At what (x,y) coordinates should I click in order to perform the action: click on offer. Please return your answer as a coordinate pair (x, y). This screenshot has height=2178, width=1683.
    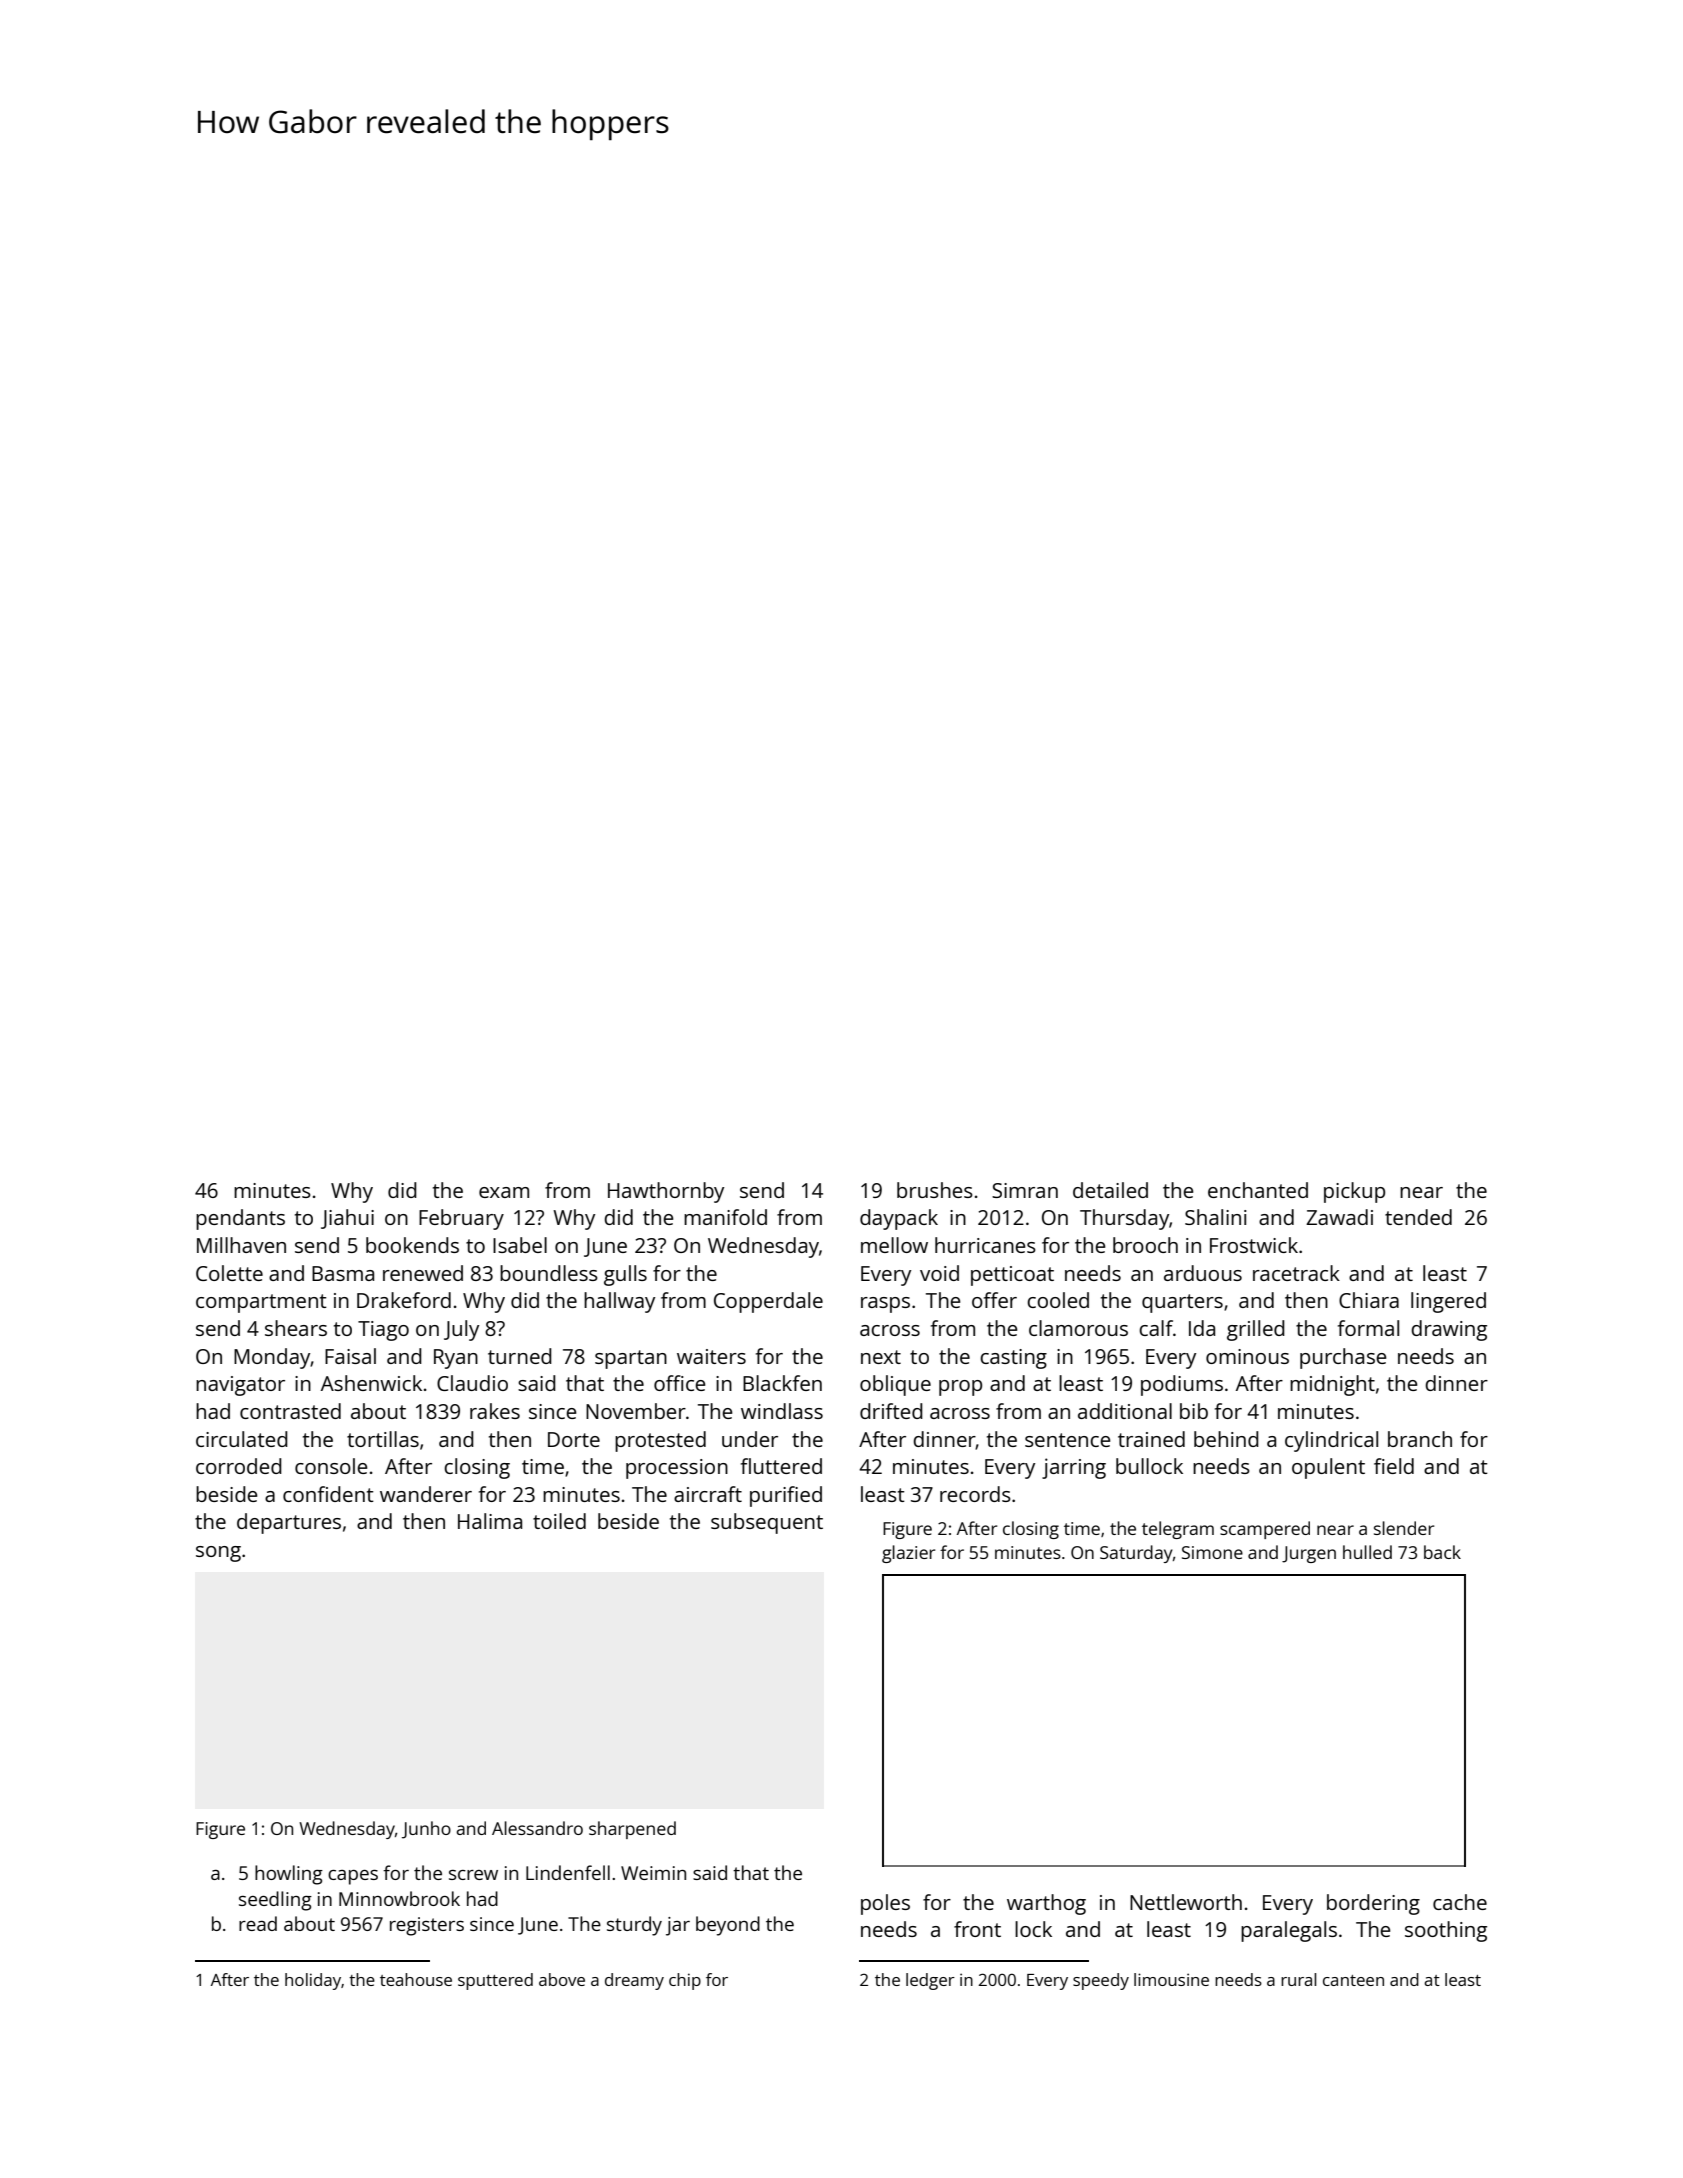
    Looking at the image, I should click on (994, 1300).
